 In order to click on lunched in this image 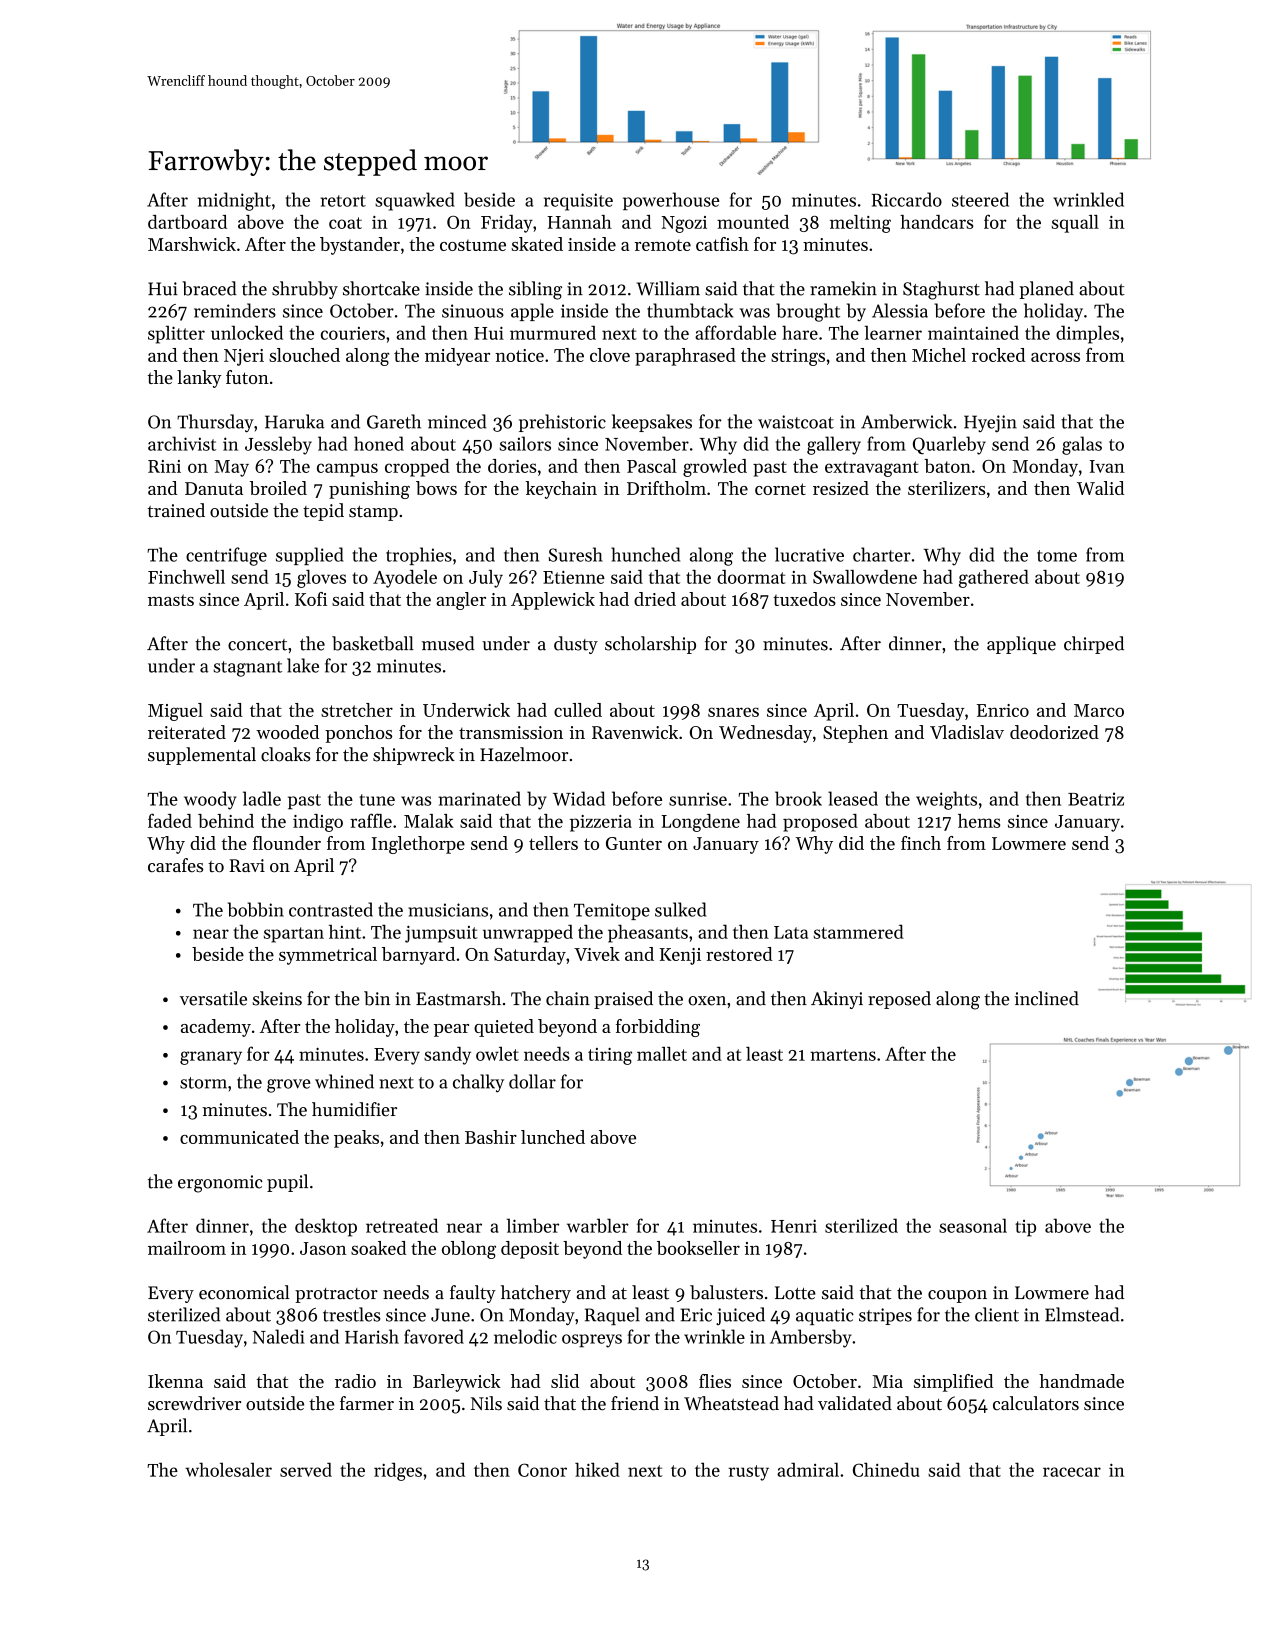, I will do `click(553, 1137)`.
